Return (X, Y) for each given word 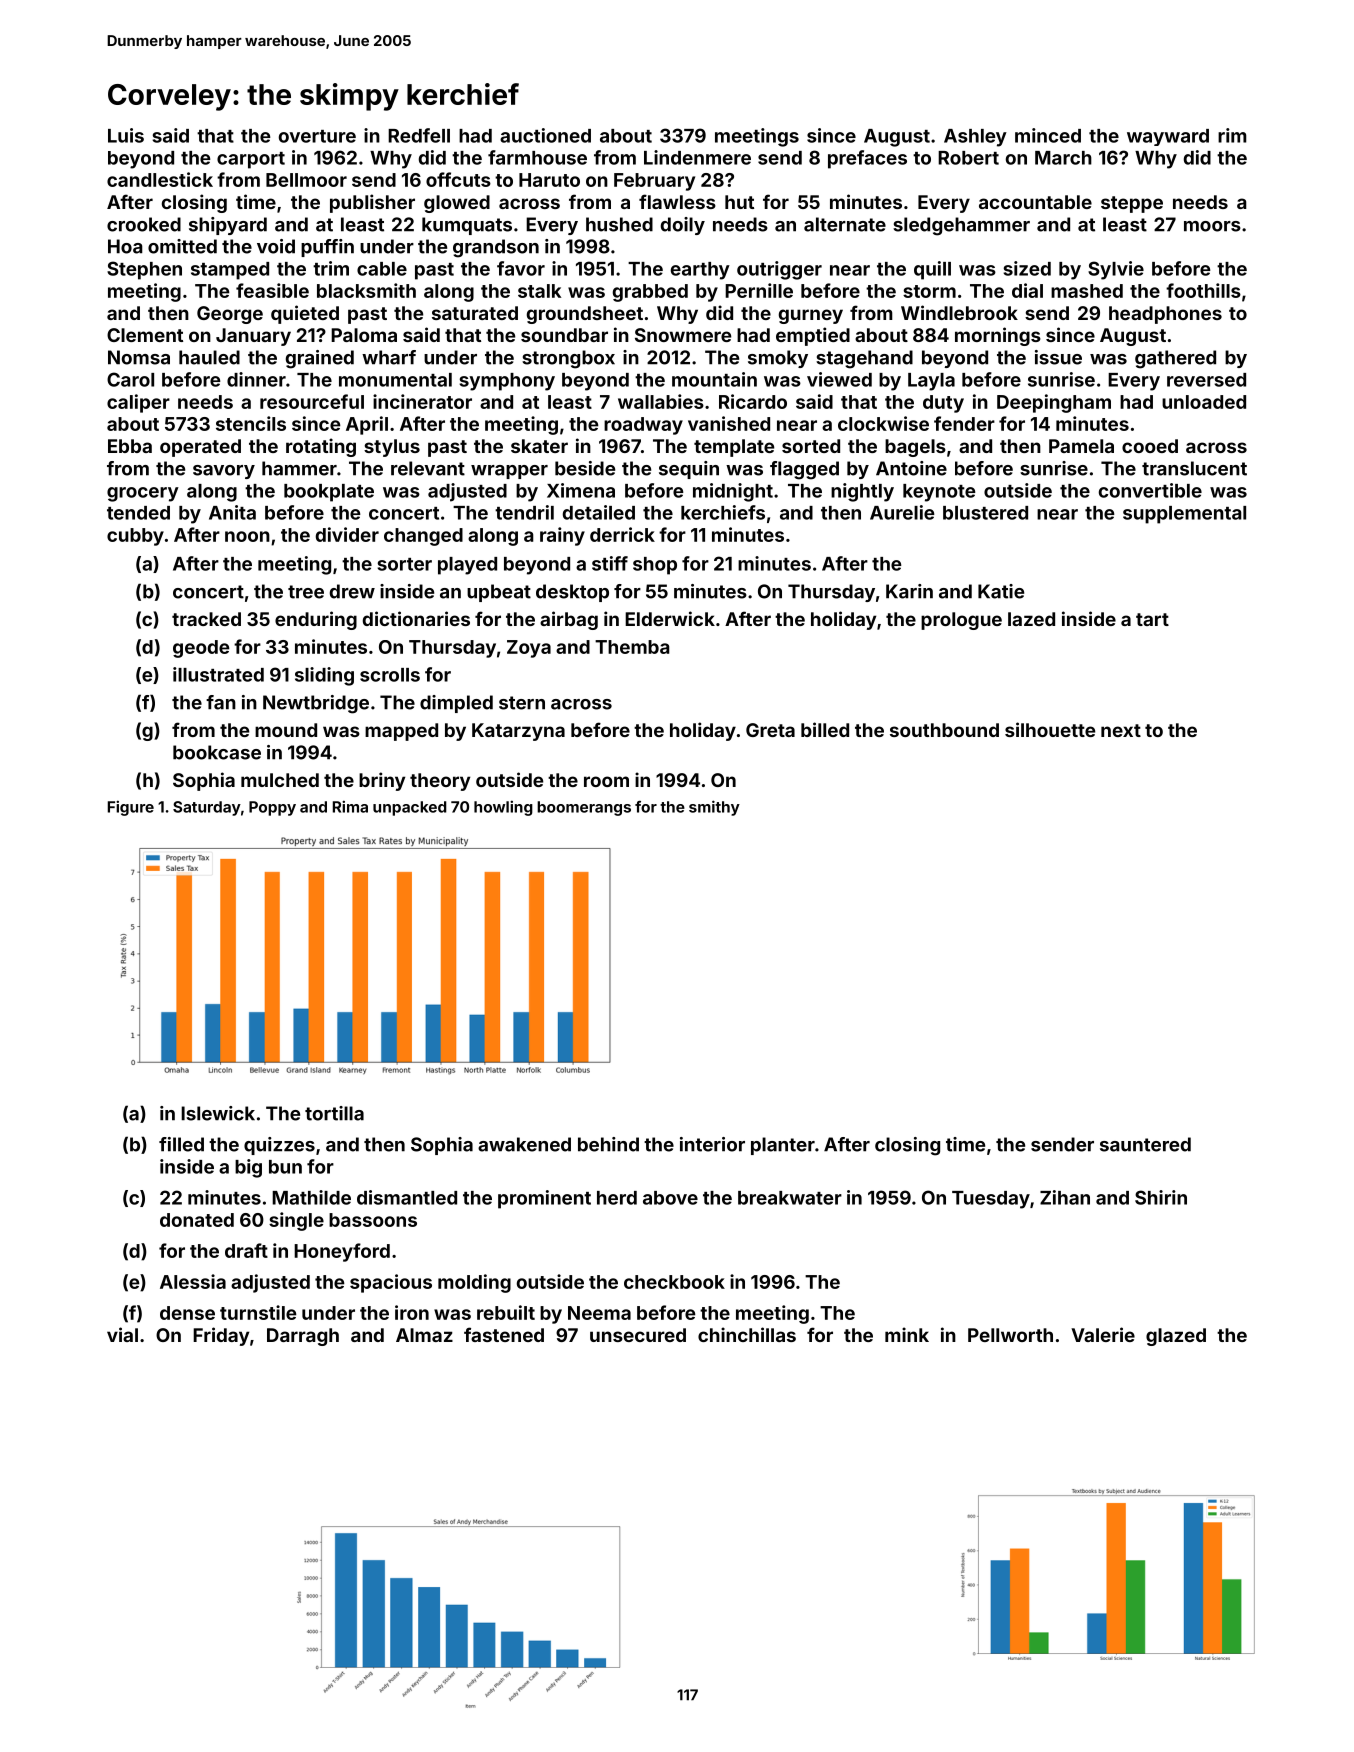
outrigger (779, 270)
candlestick (160, 179)
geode (201, 649)
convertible (1150, 490)
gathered (1175, 359)
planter (783, 1146)
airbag (569, 620)
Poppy (272, 808)
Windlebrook (959, 312)
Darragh (303, 1337)
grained (320, 359)
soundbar (564, 335)
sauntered (1145, 1144)
